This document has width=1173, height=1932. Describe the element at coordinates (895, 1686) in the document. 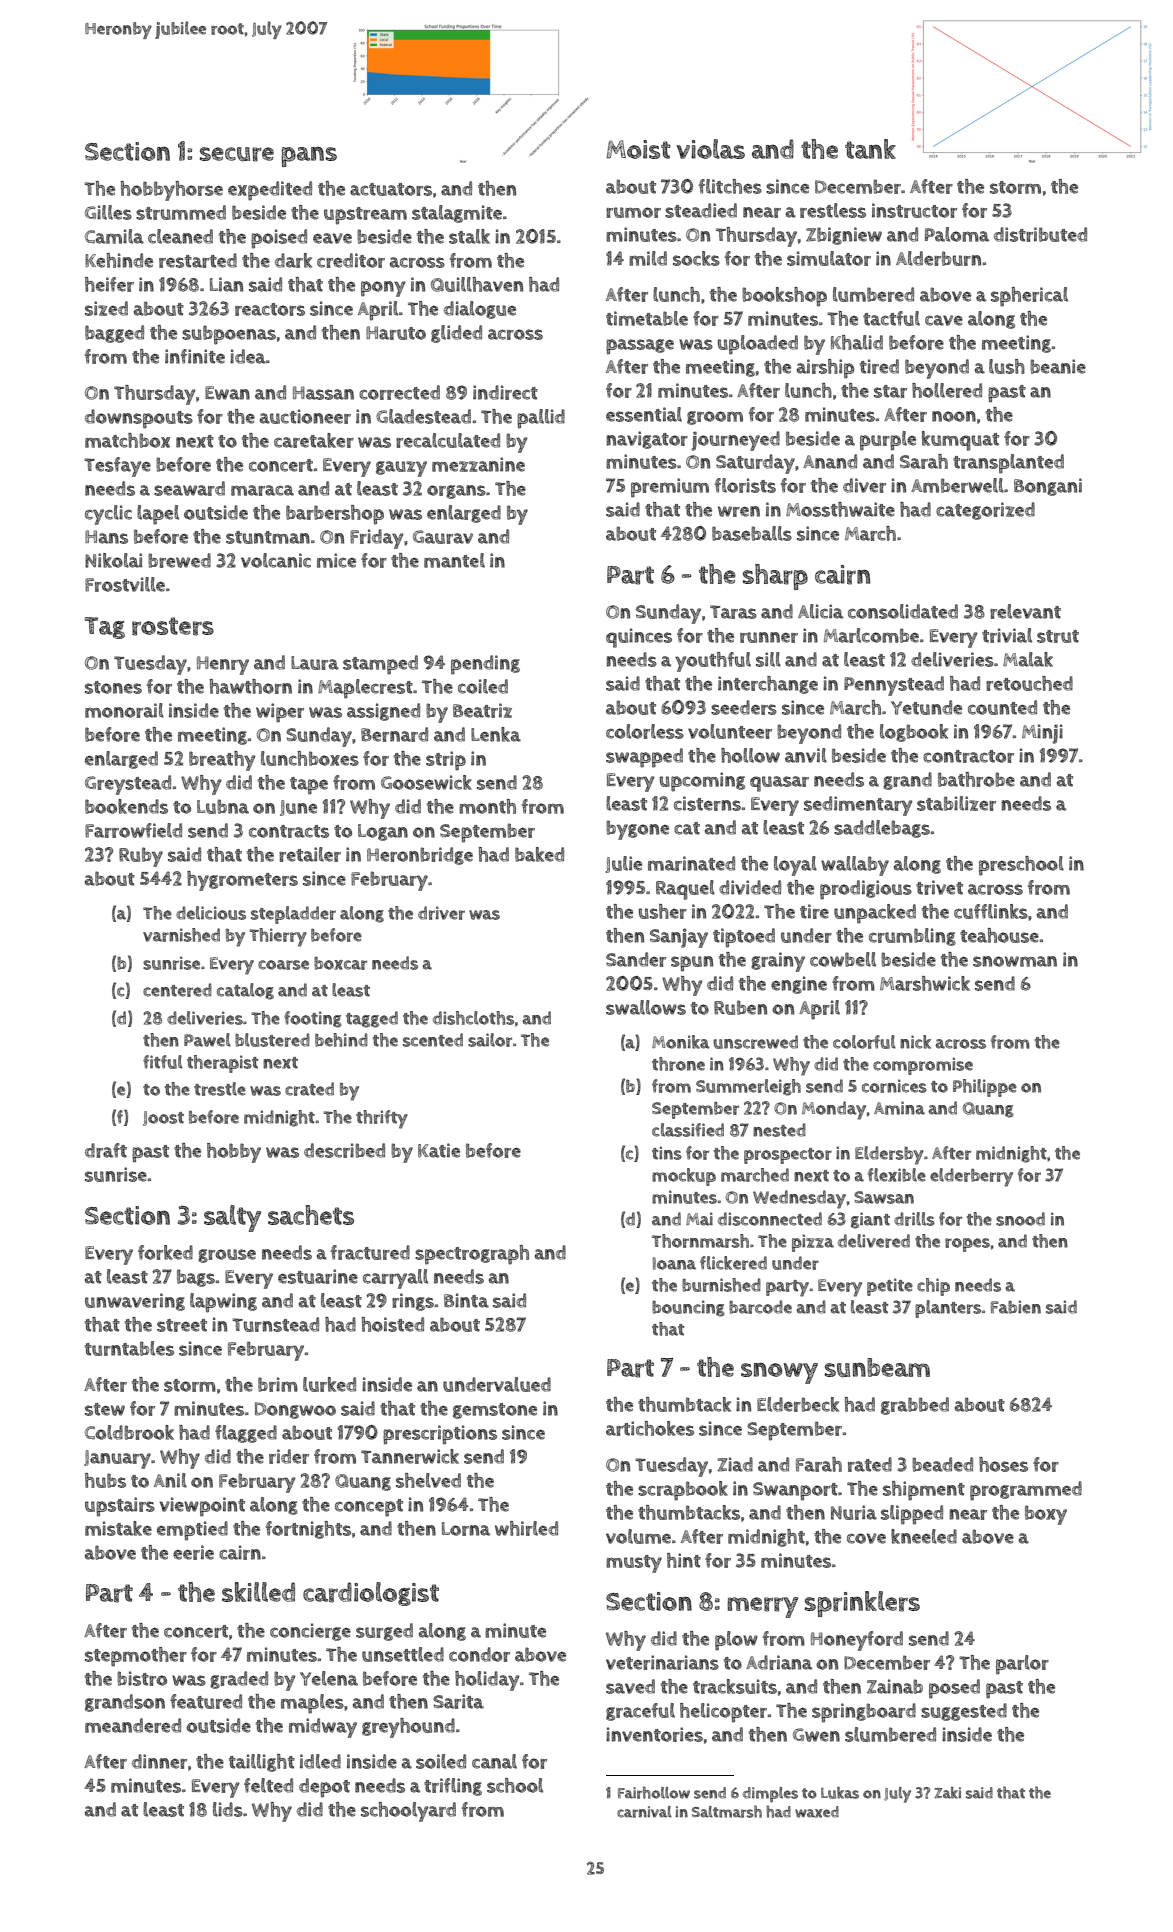

I see `Zainab` at that location.
